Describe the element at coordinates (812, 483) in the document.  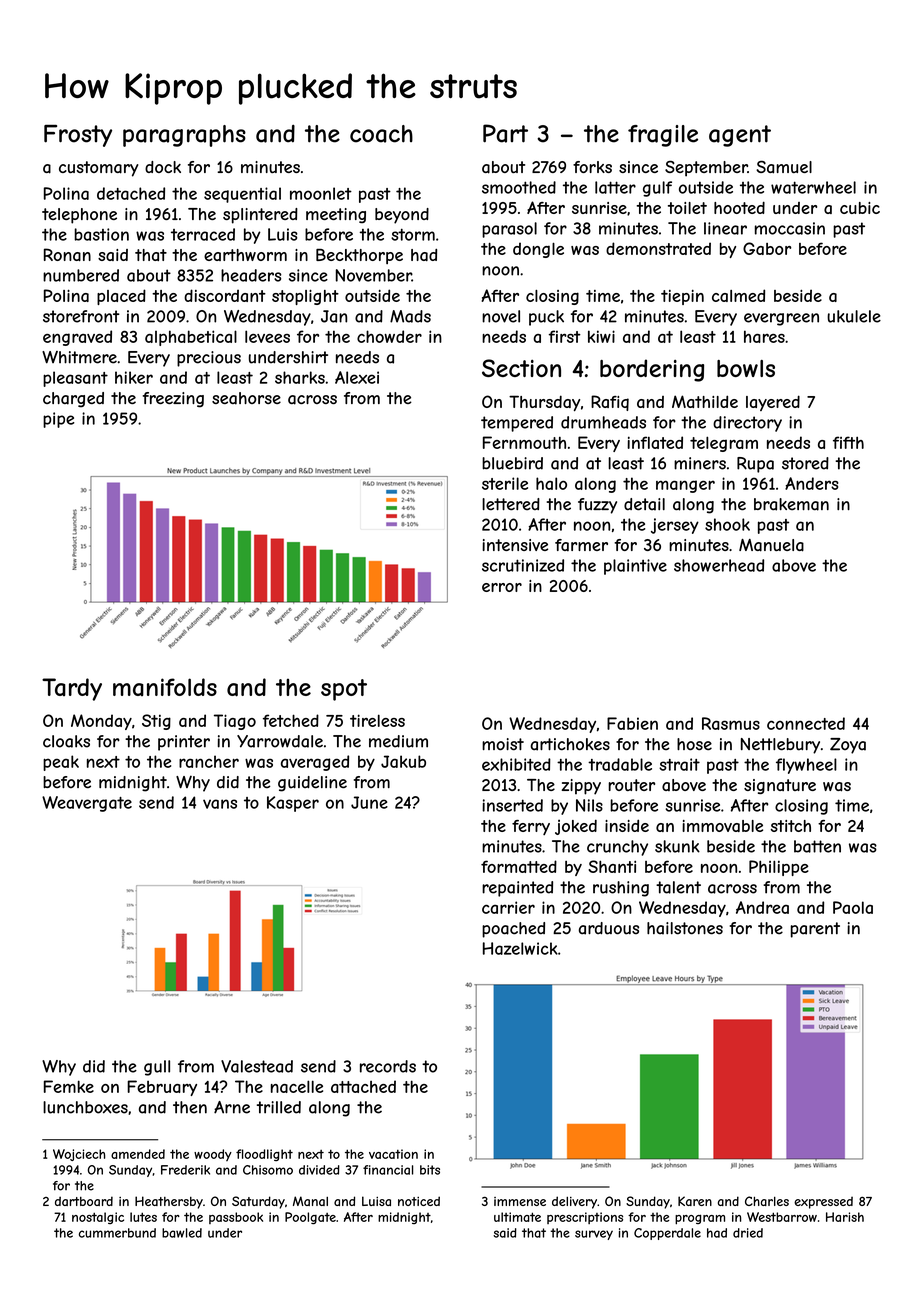
I see `Anders` at that location.
